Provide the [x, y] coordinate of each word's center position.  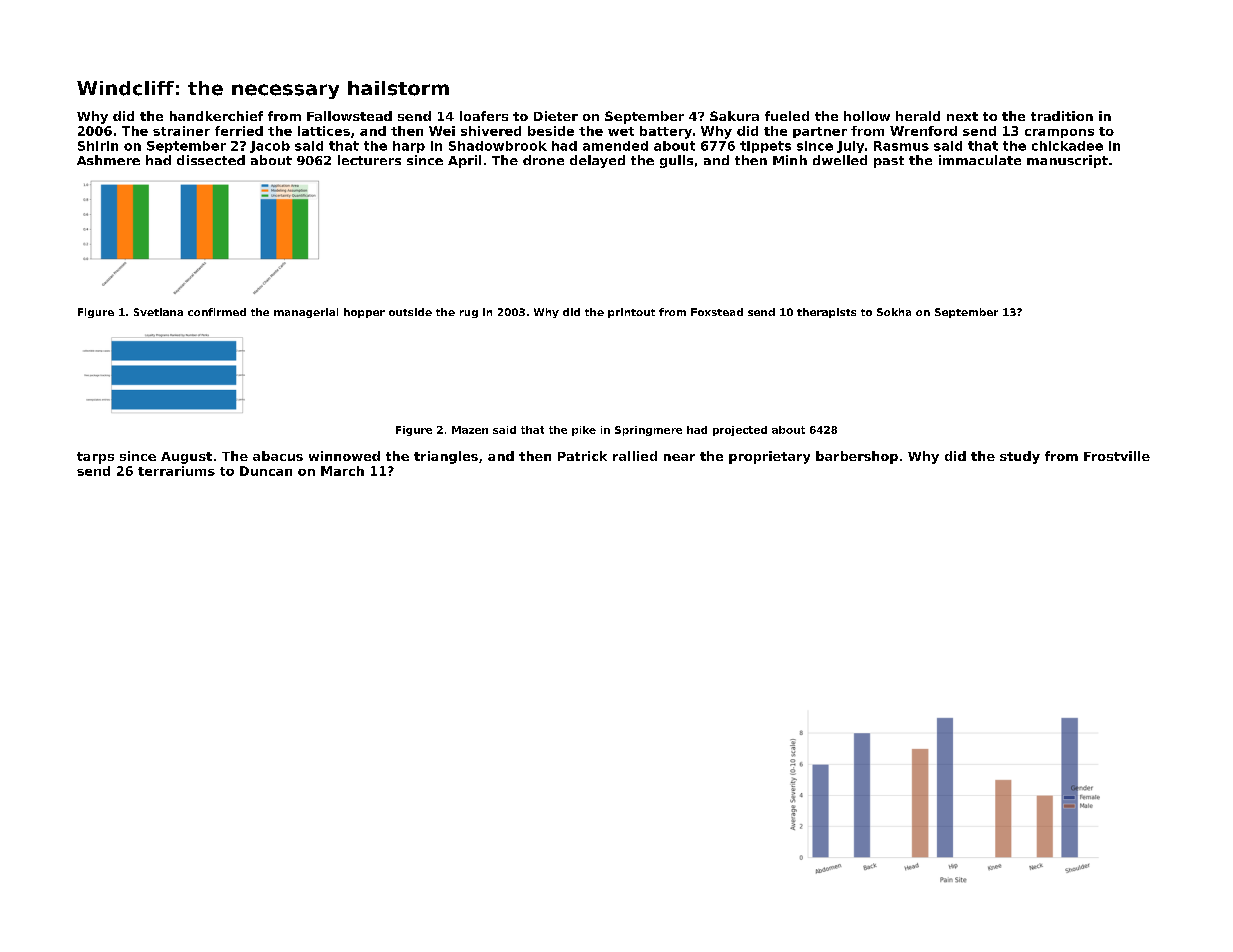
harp [409, 147]
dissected [211, 160]
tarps [95, 458]
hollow [867, 116]
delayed [597, 161]
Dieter [556, 116]
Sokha [894, 312]
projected [740, 431]
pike [584, 431]
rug [469, 314]
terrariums [176, 471]
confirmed [217, 312]
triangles [446, 457]
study [1020, 457]
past [889, 162]
